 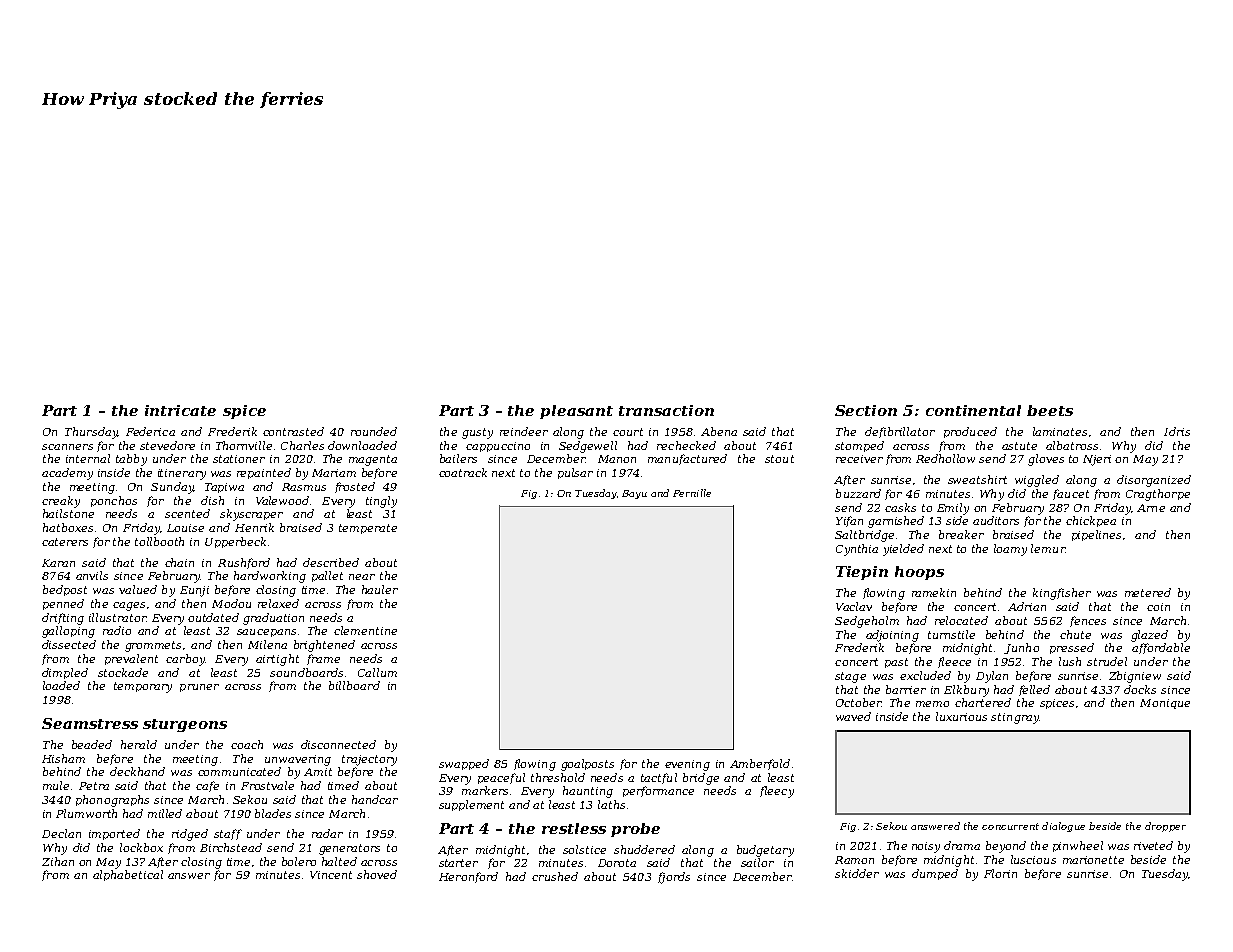 What do you see at coordinates (892, 636) in the image?
I see `adjoining` at bounding box center [892, 636].
